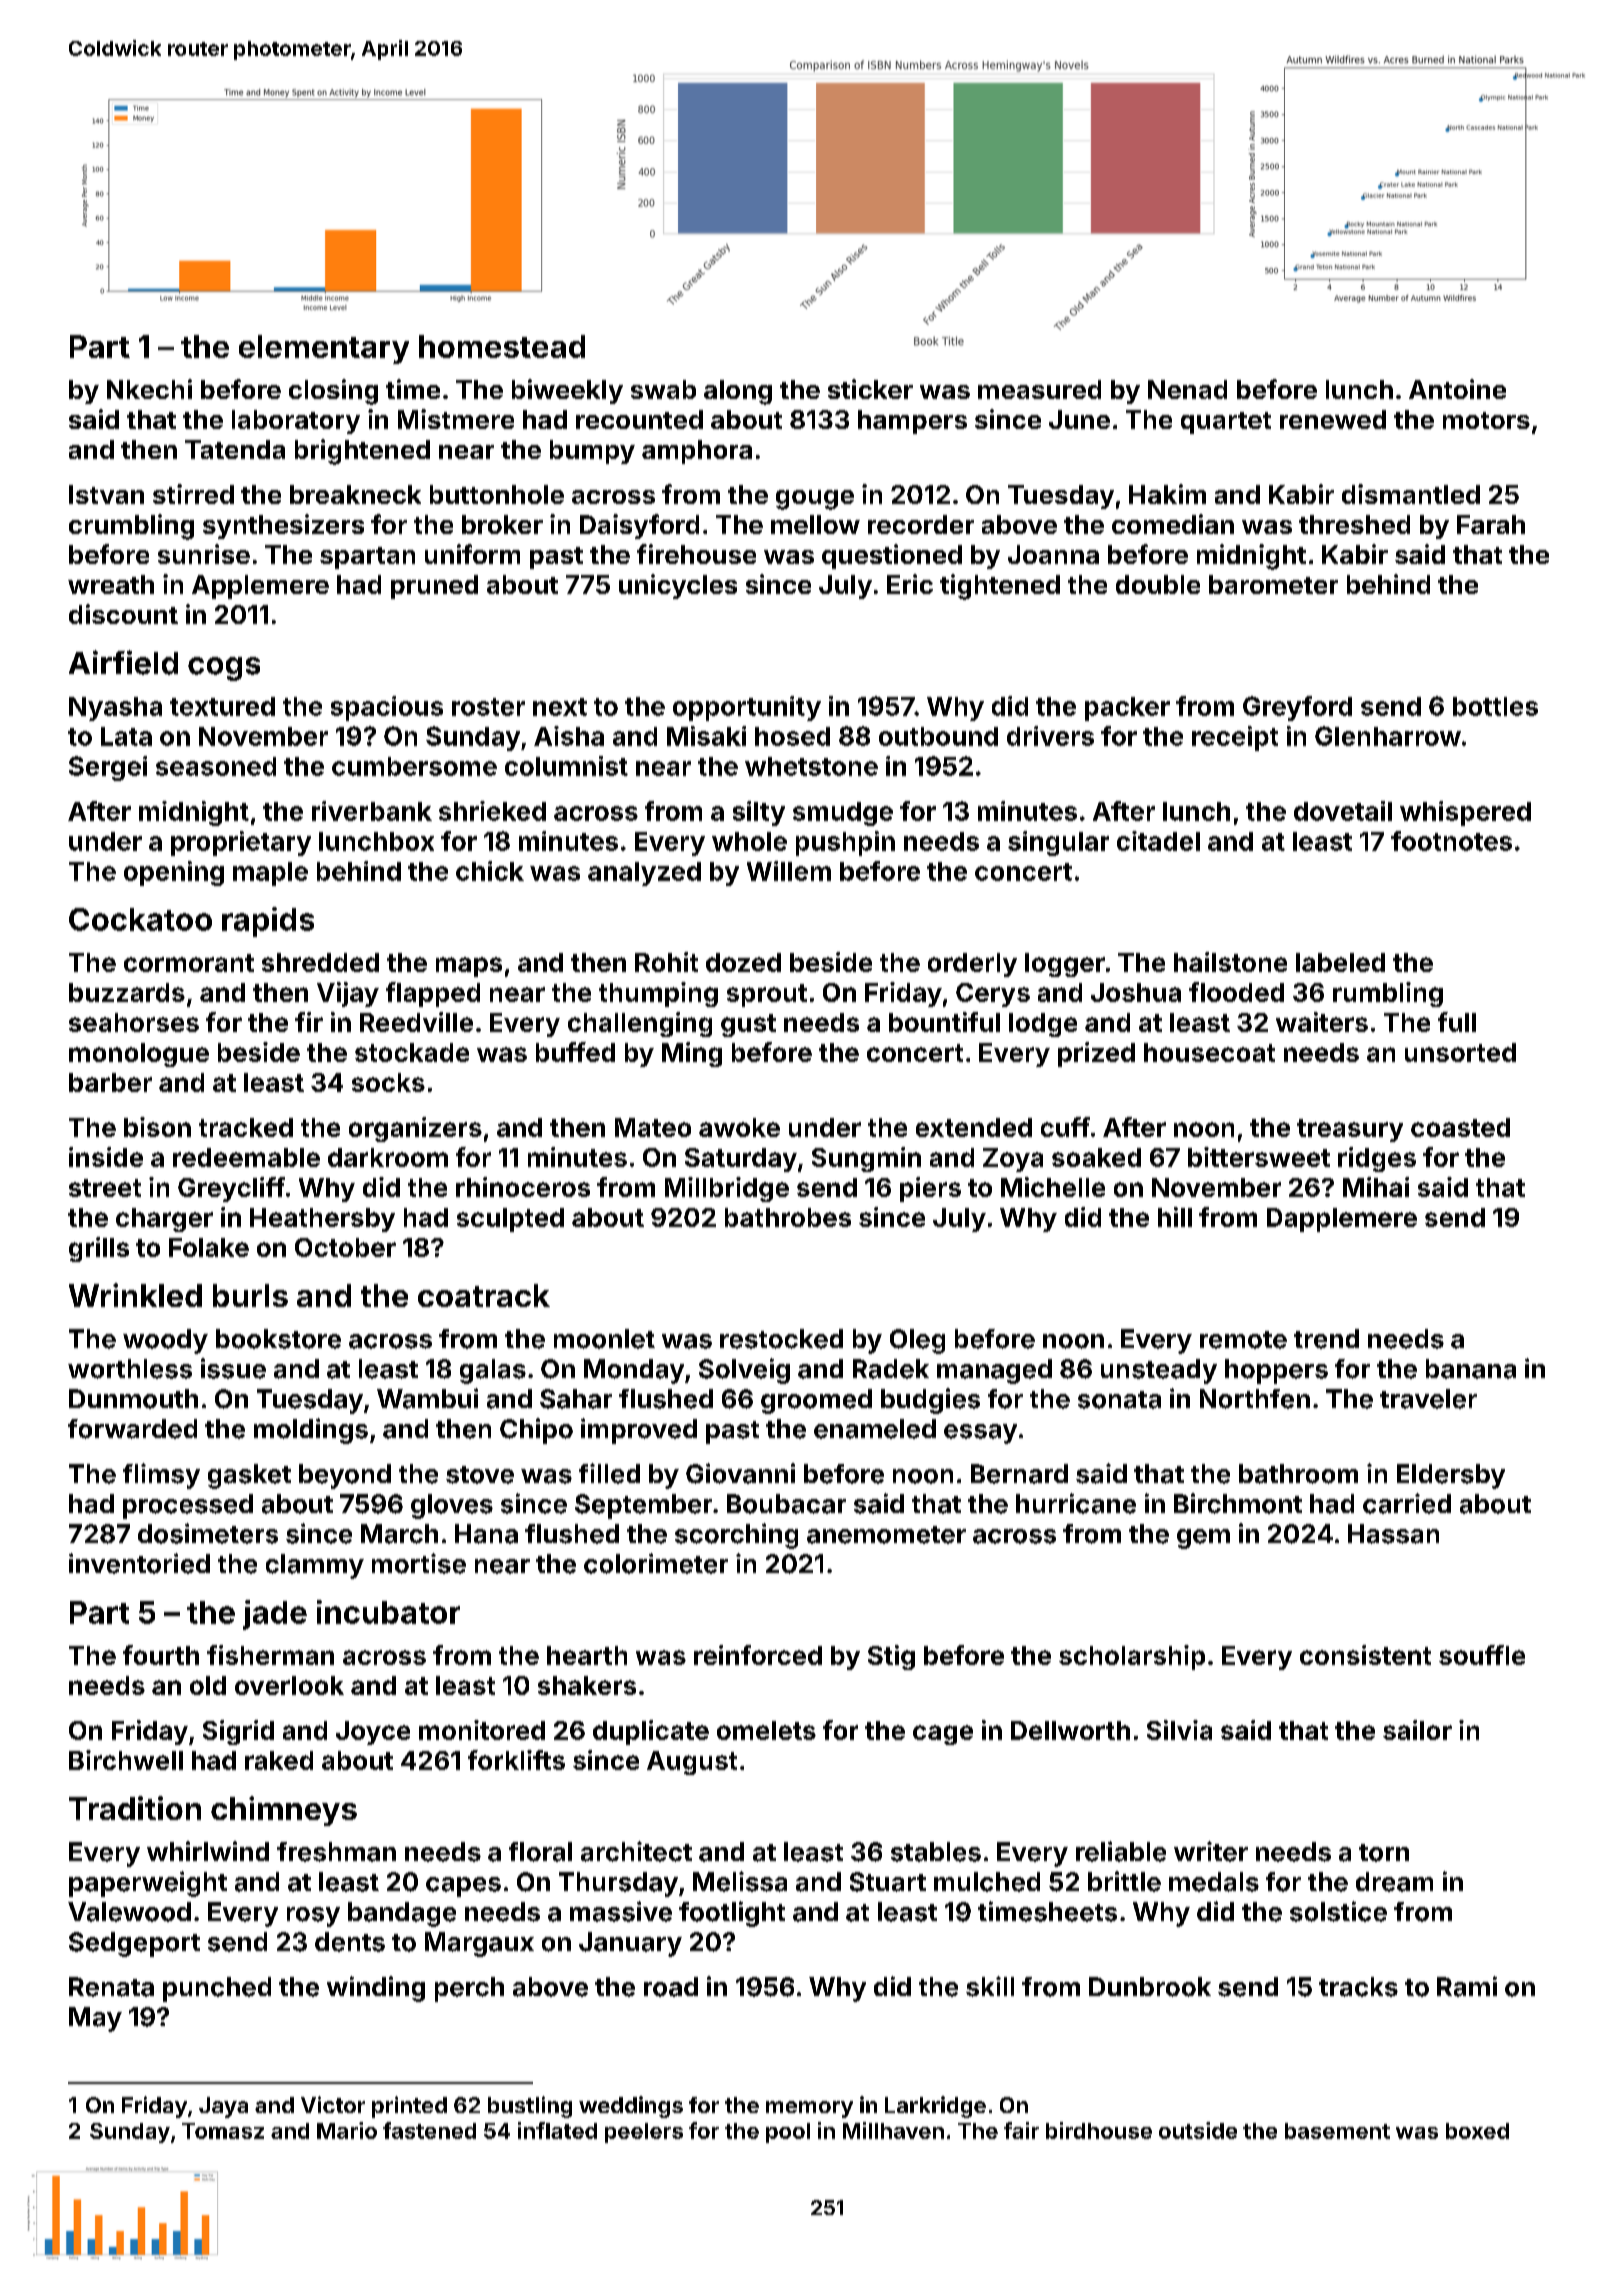  I want to click on Tomasz, so click(223, 2131).
